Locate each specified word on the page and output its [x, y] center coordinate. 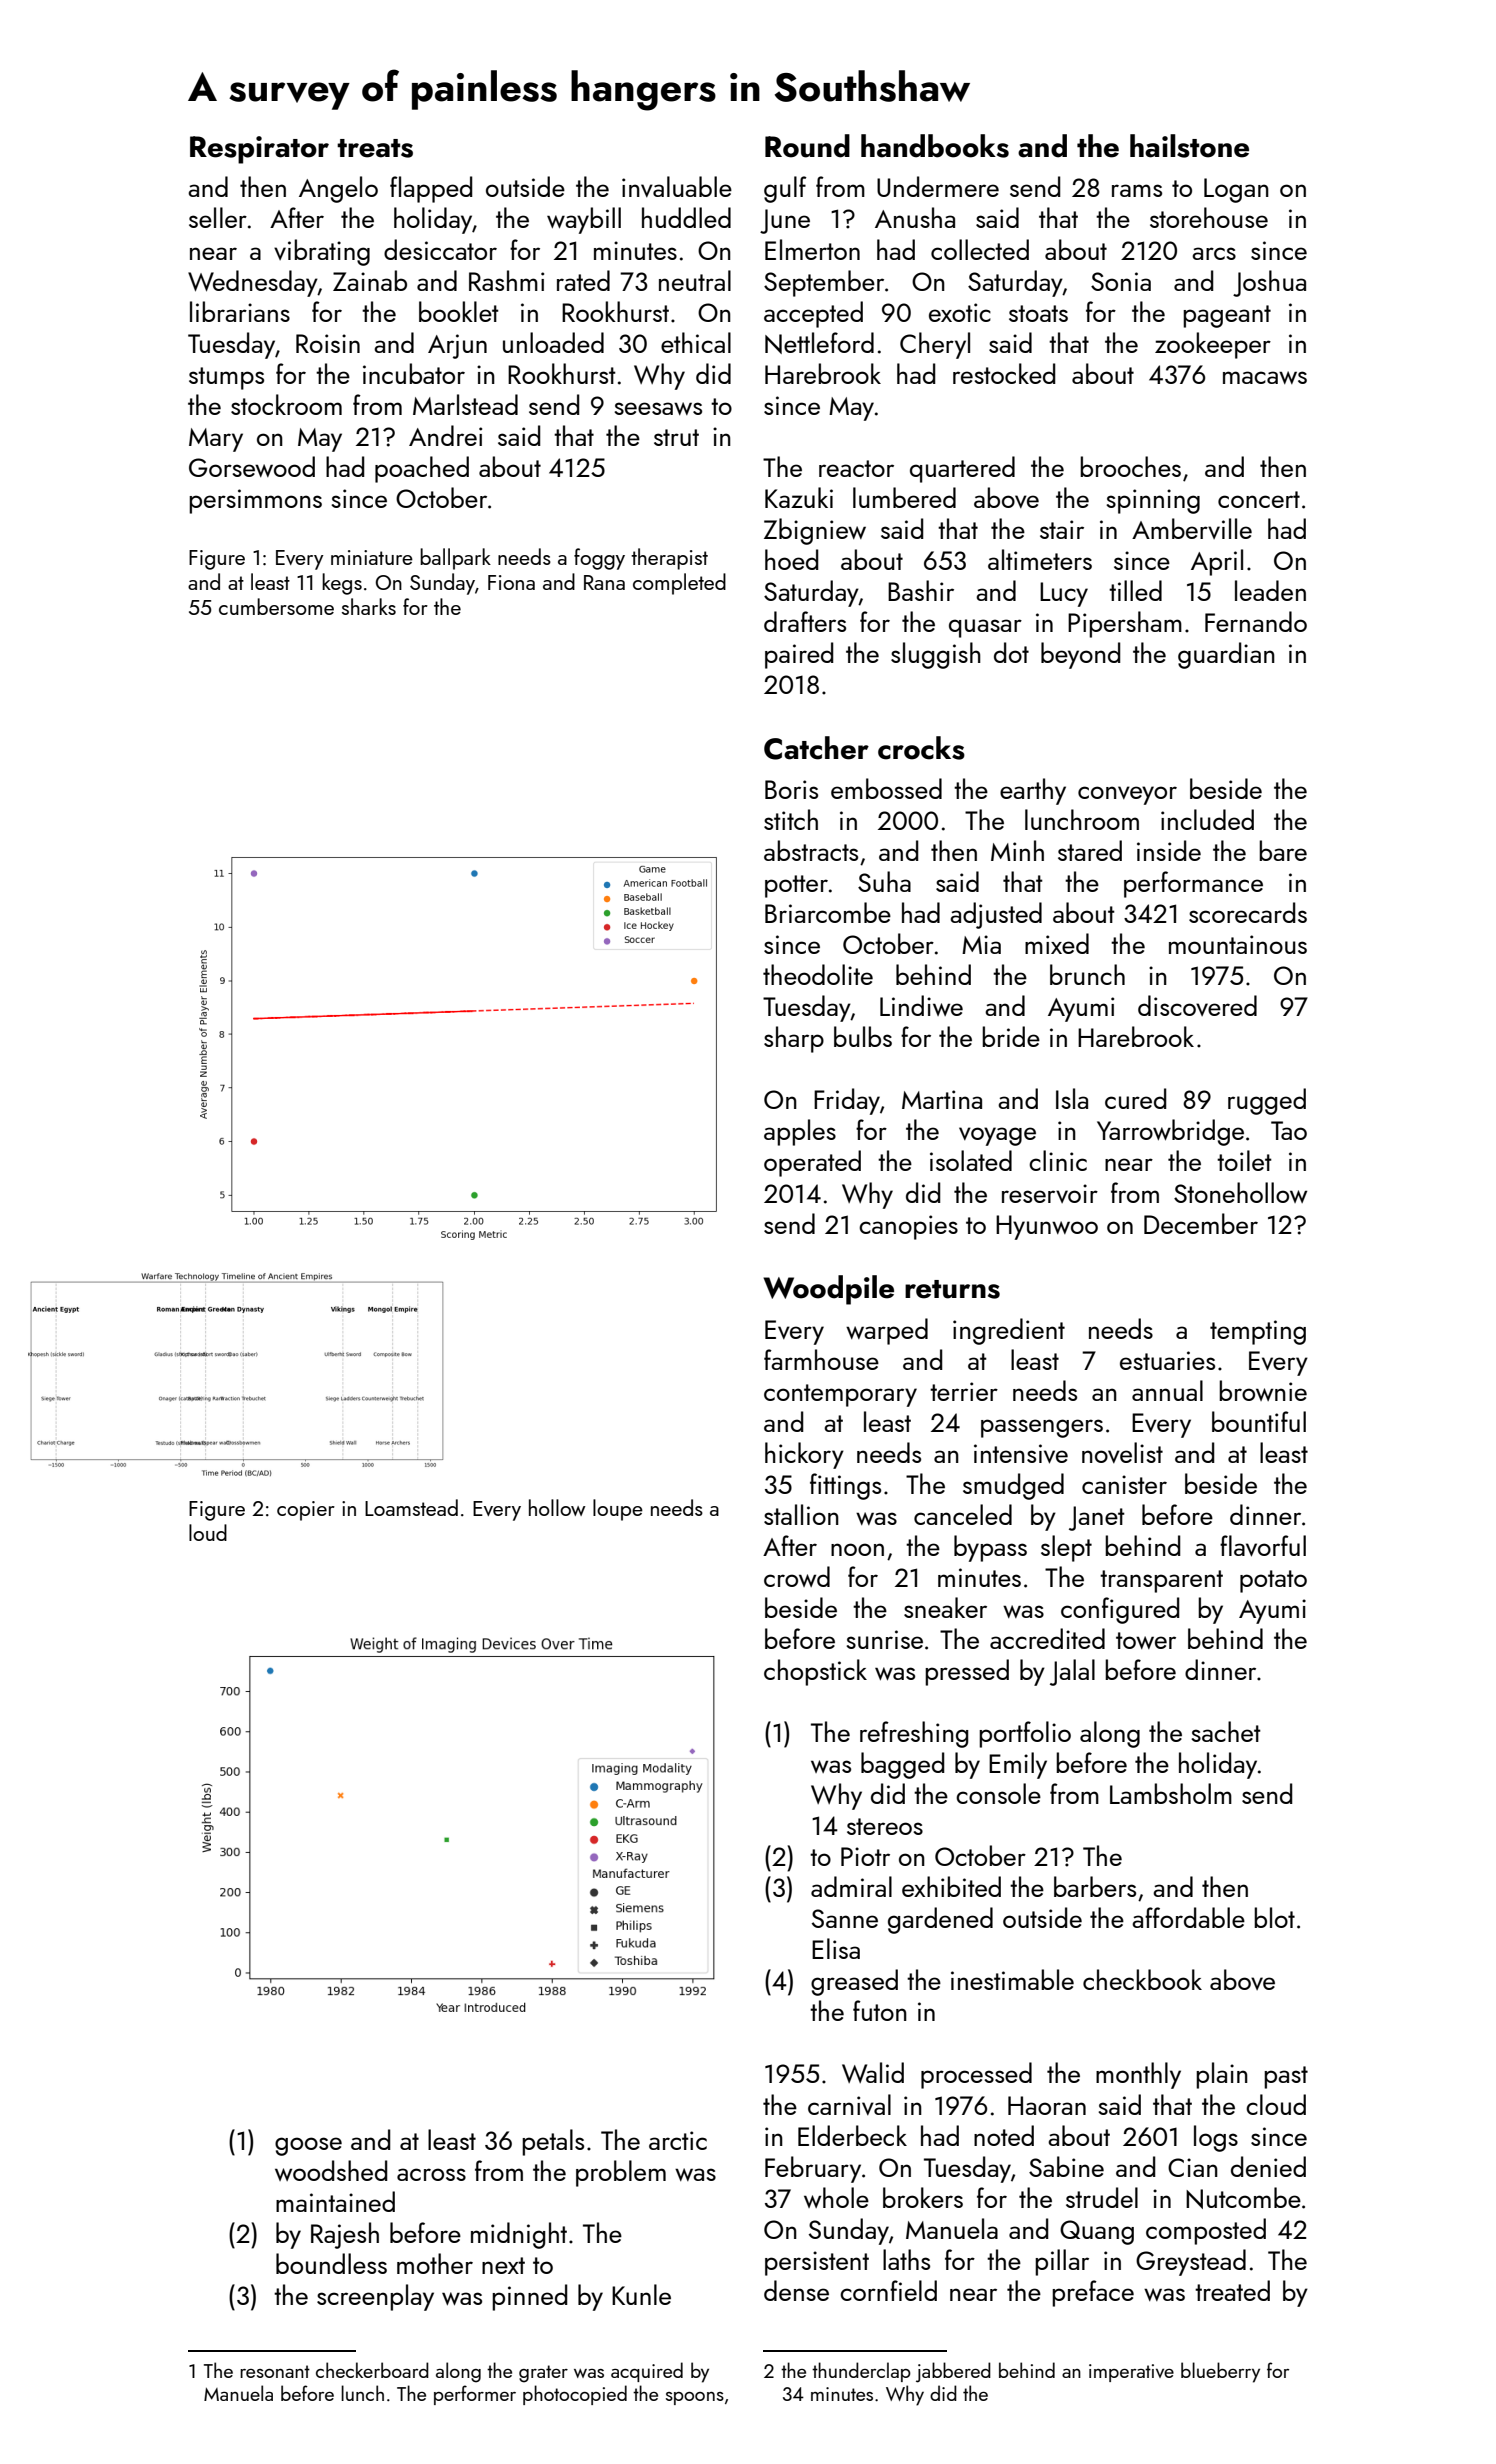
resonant [275, 2371]
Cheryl [935, 345]
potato [1273, 1581]
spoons [695, 2398]
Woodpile [828, 1290]
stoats [1038, 313]
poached [422, 469]
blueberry [1220, 2372]
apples [800, 1132]
